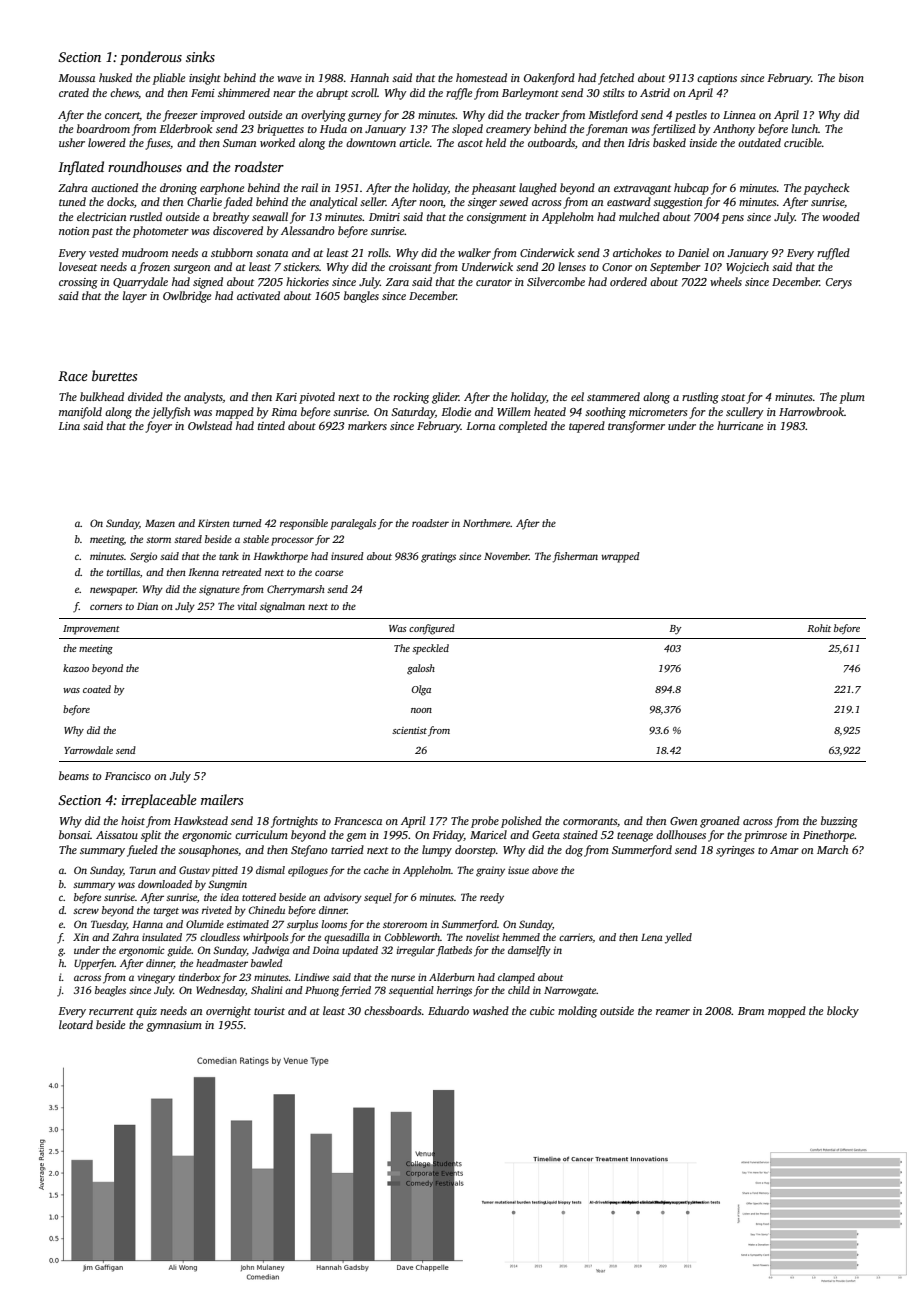 The height and width of the screenshot is (1308, 924). Describe the element at coordinates (364, 92) in the screenshot. I see `scroll` at that location.
